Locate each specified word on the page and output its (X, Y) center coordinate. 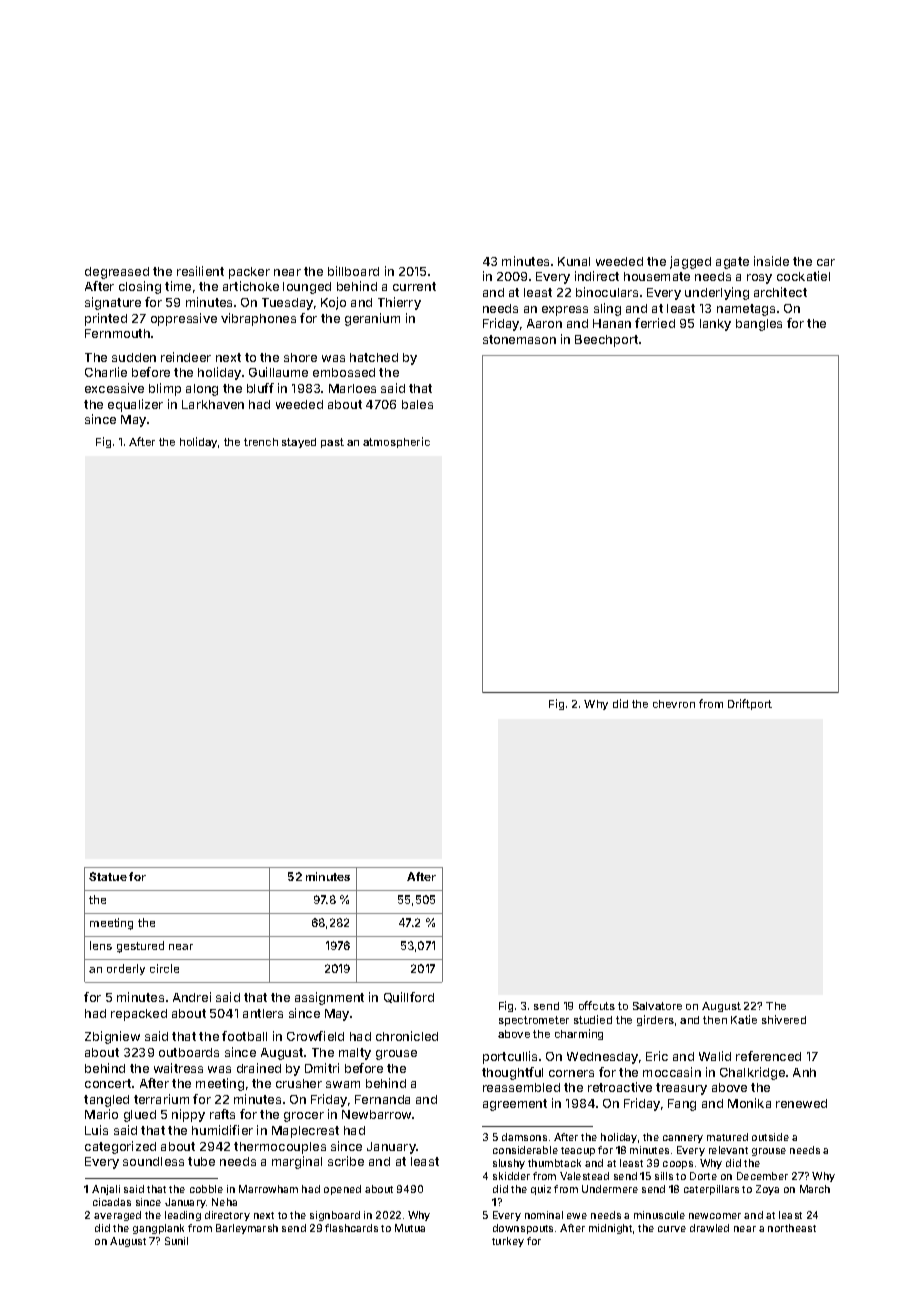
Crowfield (315, 1036)
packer (249, 273)
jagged (690, 262)
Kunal (574, 261)
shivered (784, 1019)
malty (355, 1054)
